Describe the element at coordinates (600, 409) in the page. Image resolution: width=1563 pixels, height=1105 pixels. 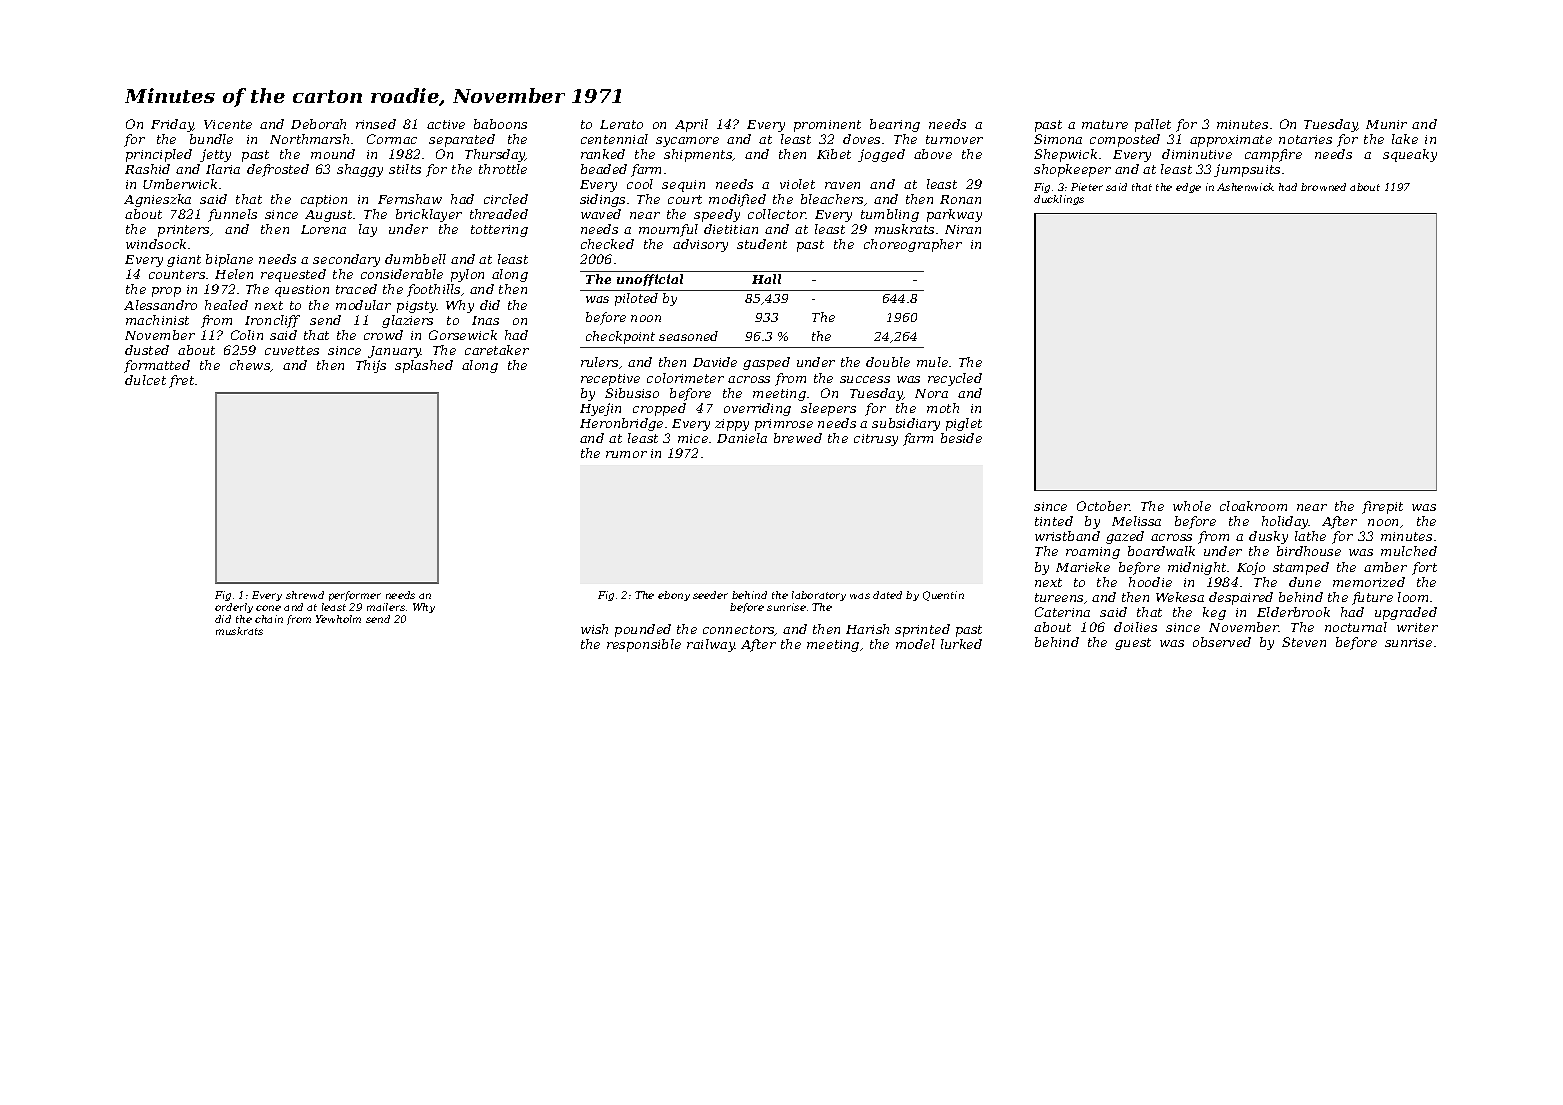
I see `Hyejin` at that location.
